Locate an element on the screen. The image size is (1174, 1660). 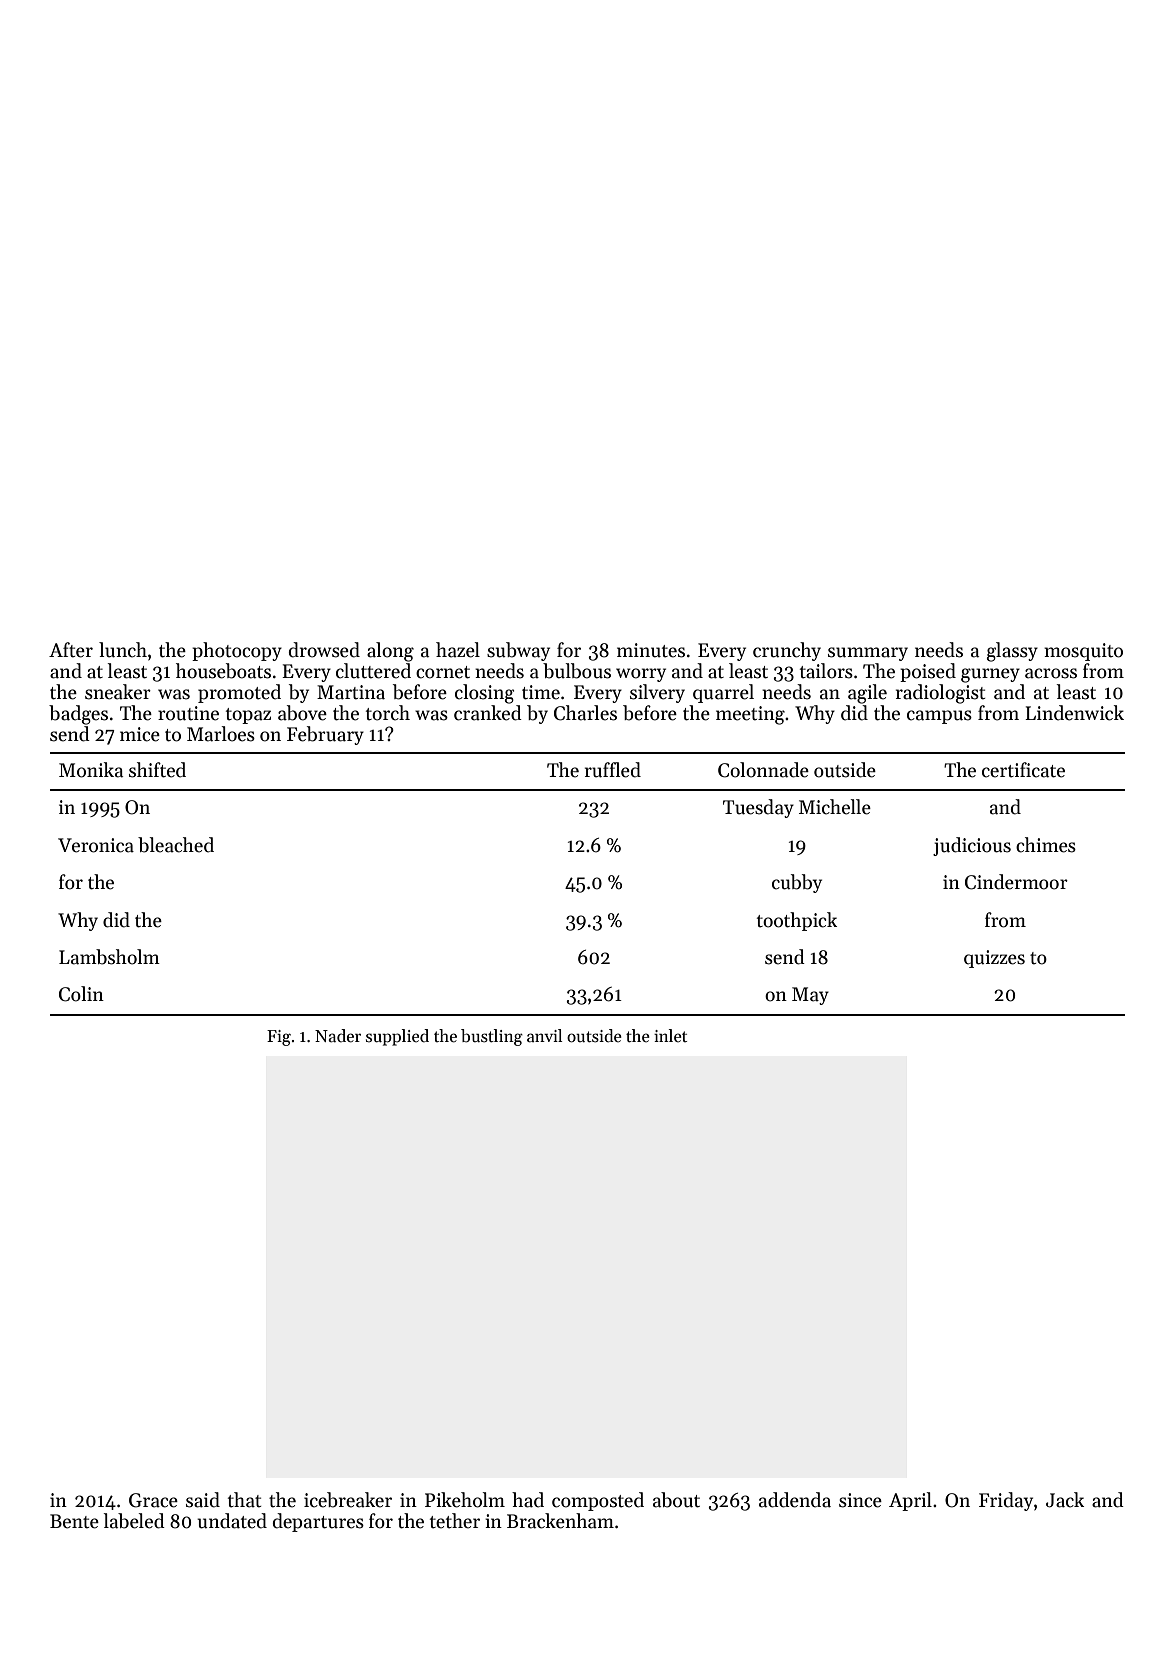
Fig is located at coordinates (279, 1038).
